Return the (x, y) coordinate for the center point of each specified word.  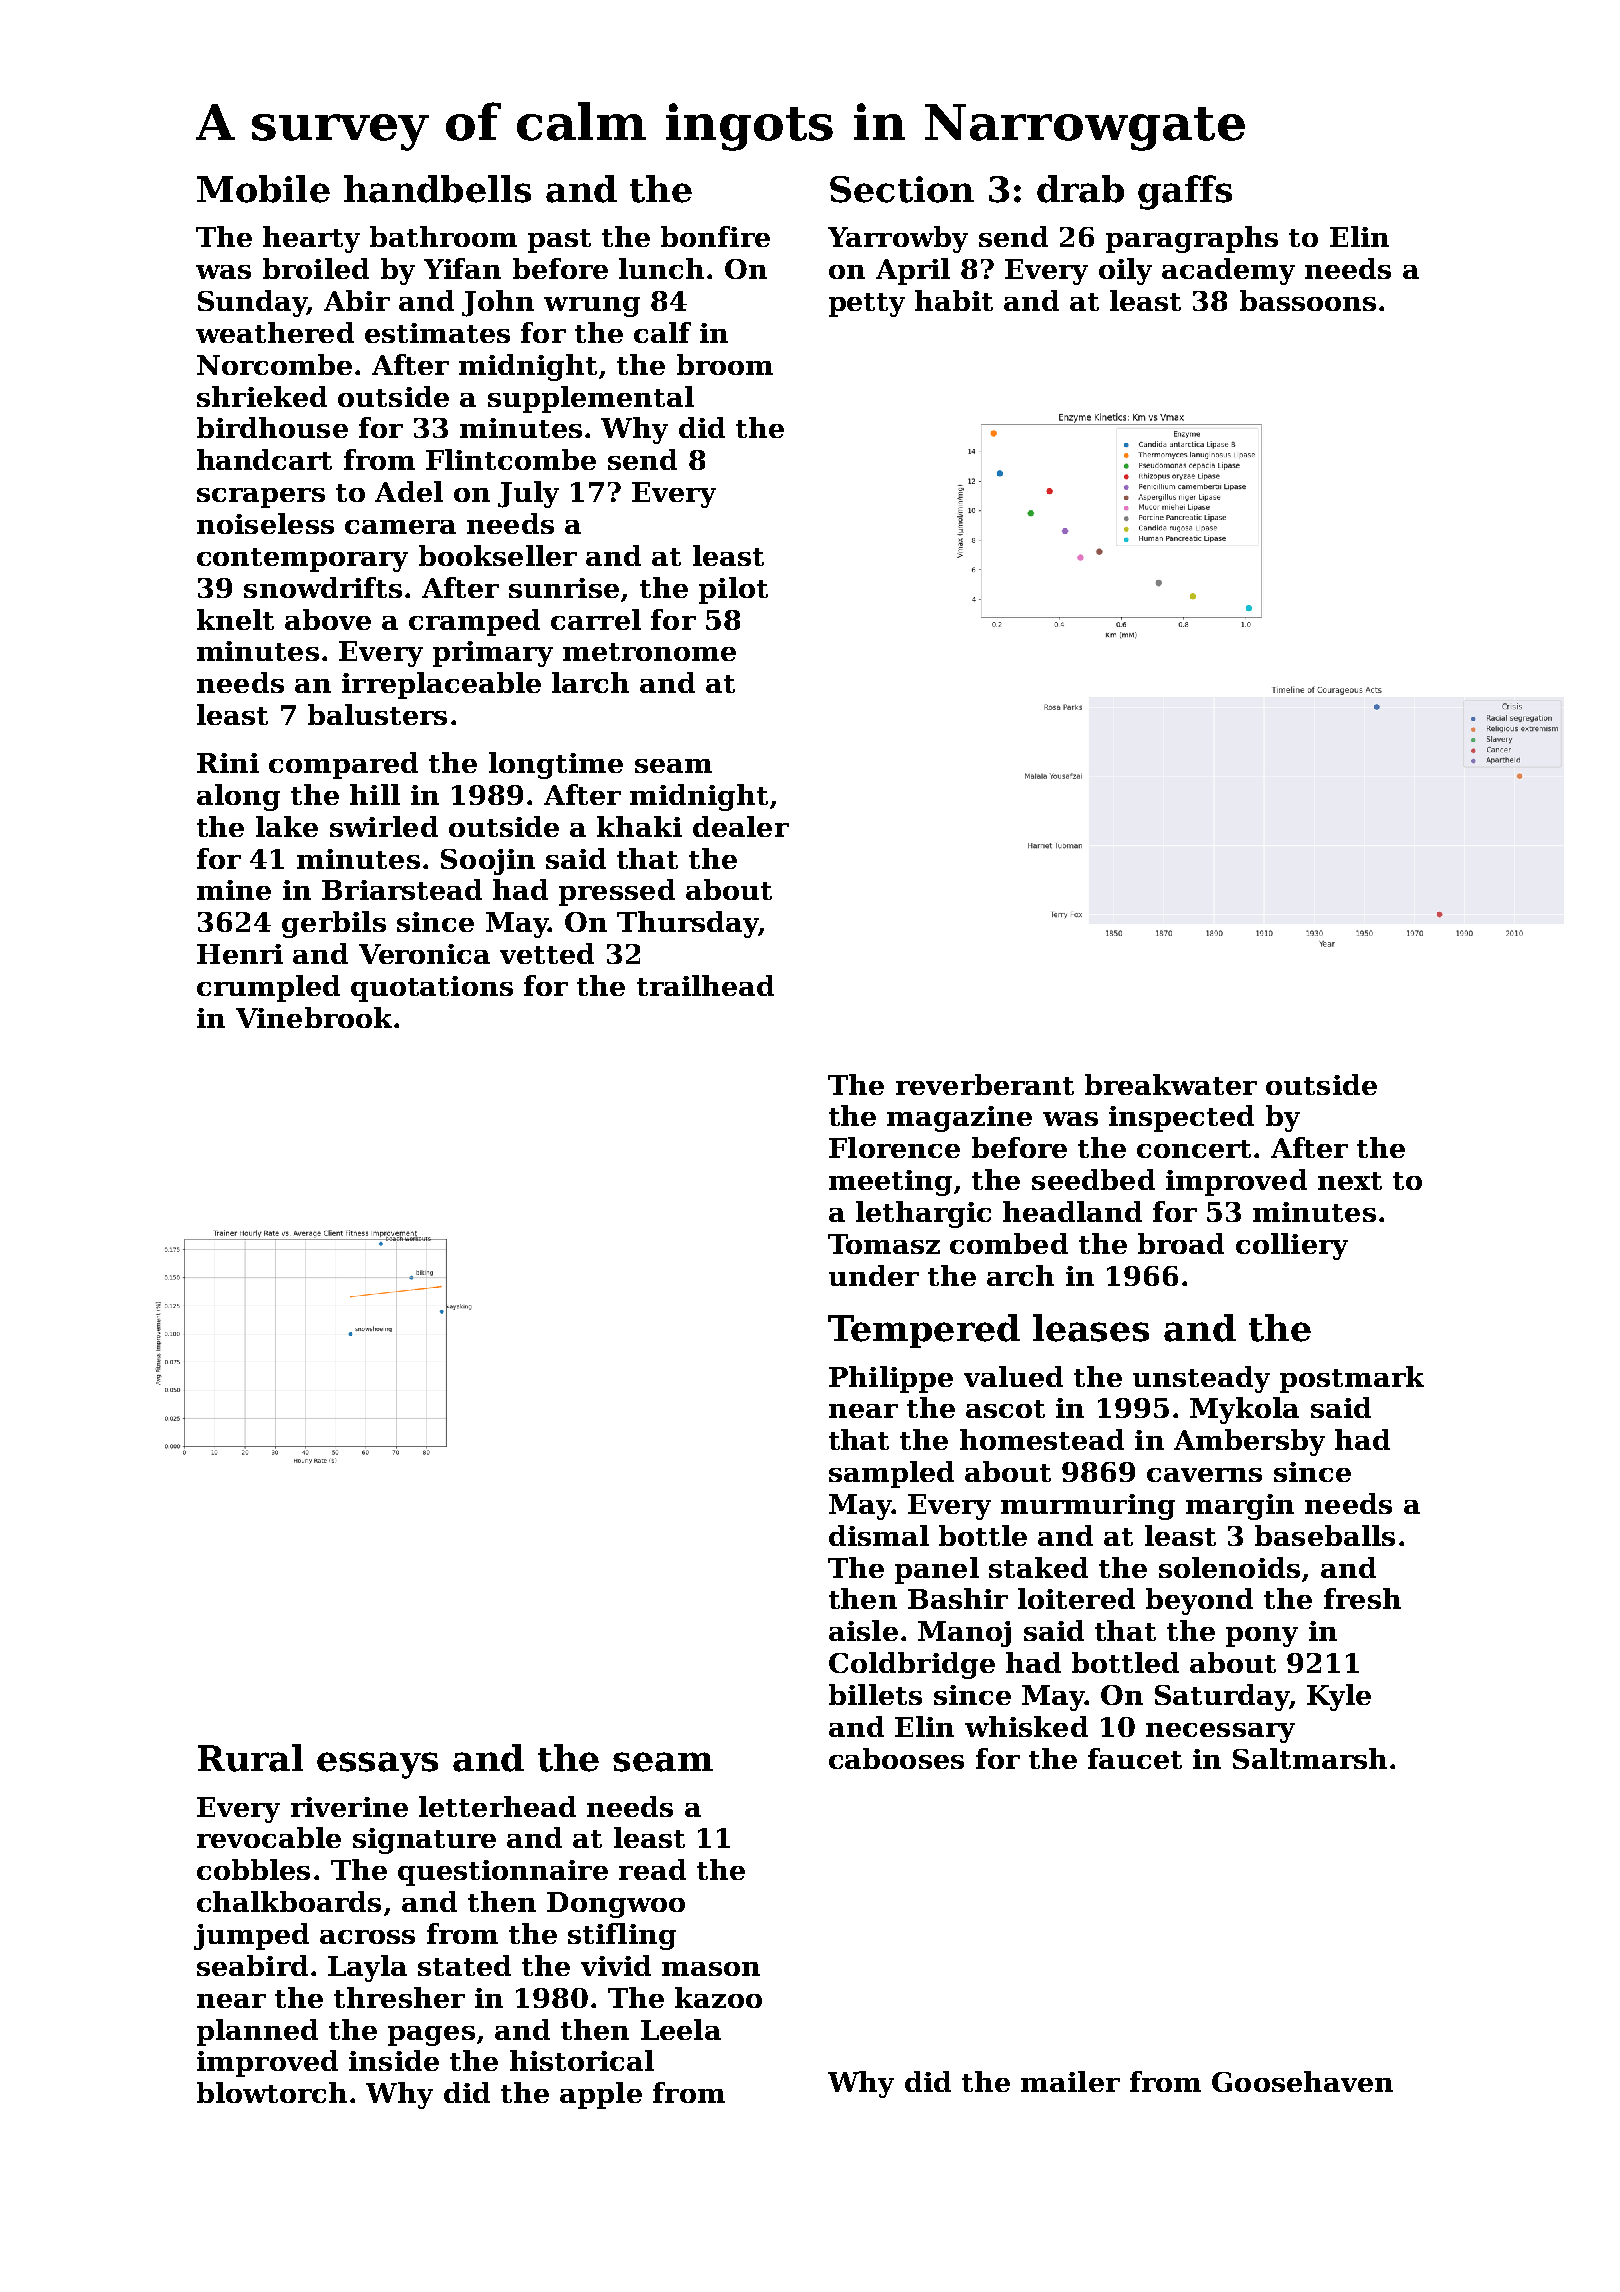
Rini (228, 763)
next (1350, 1181)
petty (867, 305)
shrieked (262, 396)
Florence (894, 1147)
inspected (1181, 1118)
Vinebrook (314, 1017)
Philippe (891, 1379)
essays (377, 1765)
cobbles (253, 1869)
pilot (733, 590)
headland (1072, 1211)
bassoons (1308, 300)
